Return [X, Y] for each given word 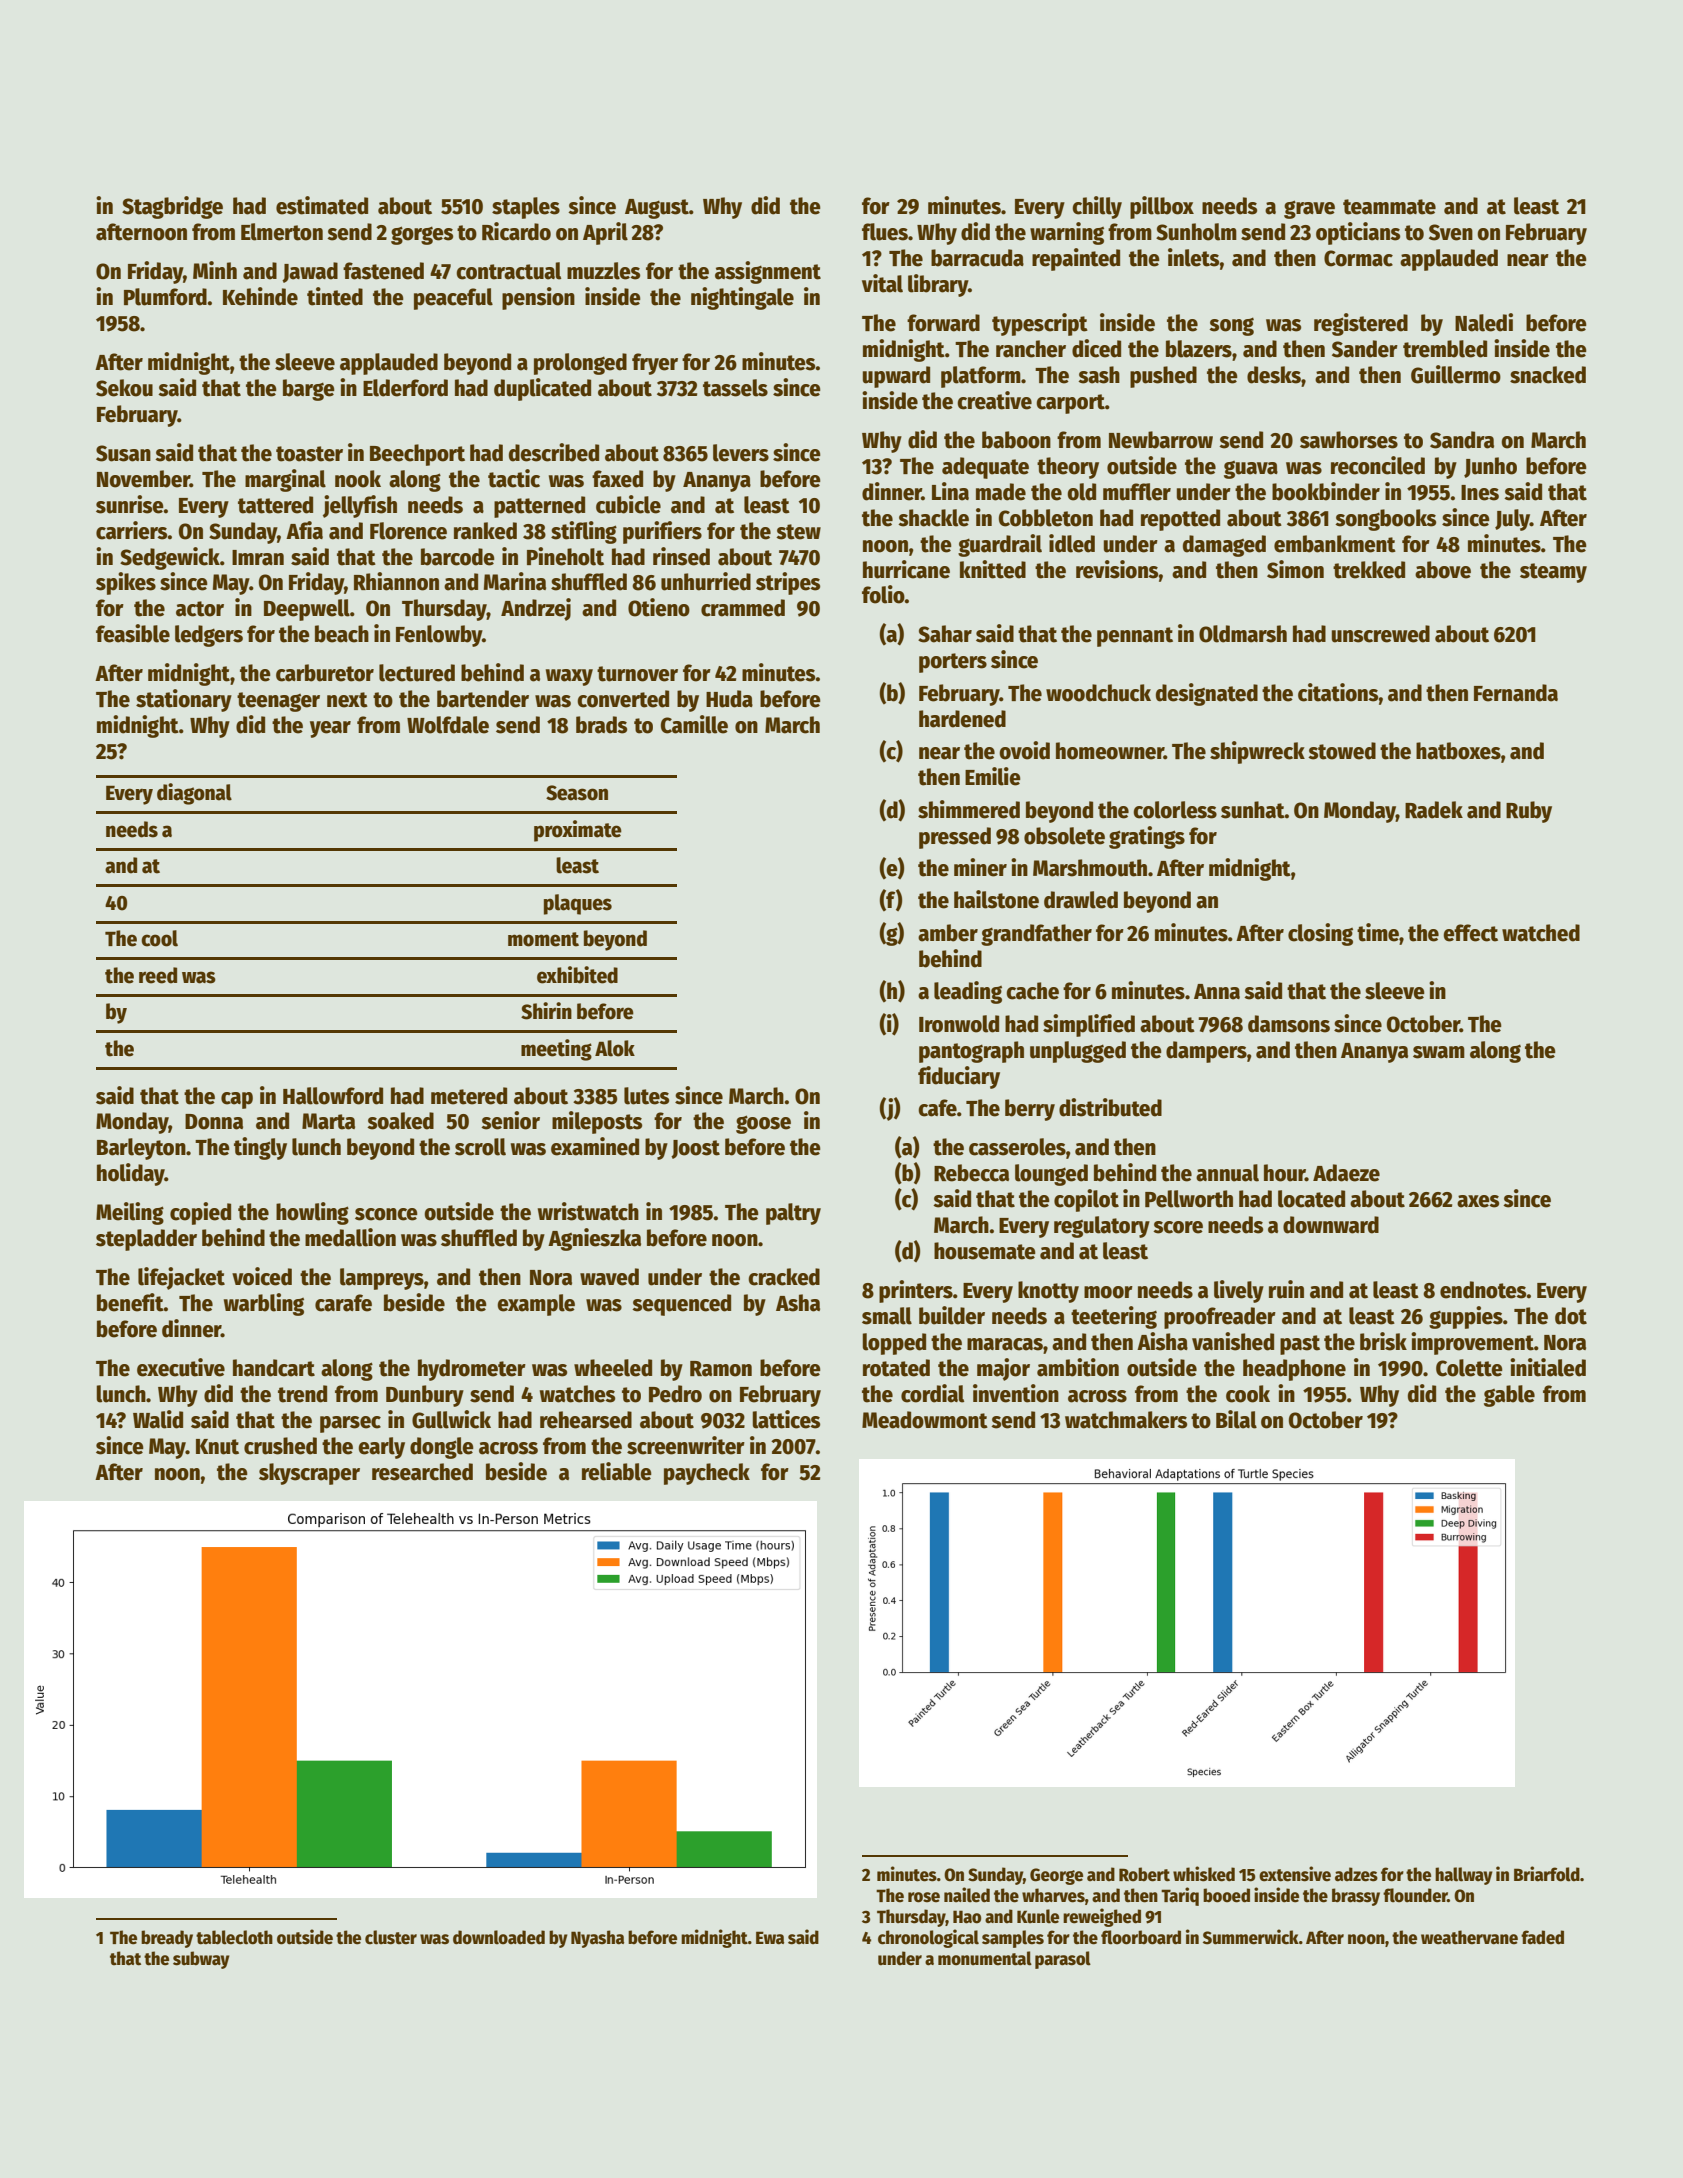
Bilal [1236, 1419]
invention [1016, 1393]
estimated [322, 205]
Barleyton [141, 1149]
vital [882, 283]
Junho [1490, 467]
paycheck [707, 1474]
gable [1509, 1396]
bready [167, 1939]
